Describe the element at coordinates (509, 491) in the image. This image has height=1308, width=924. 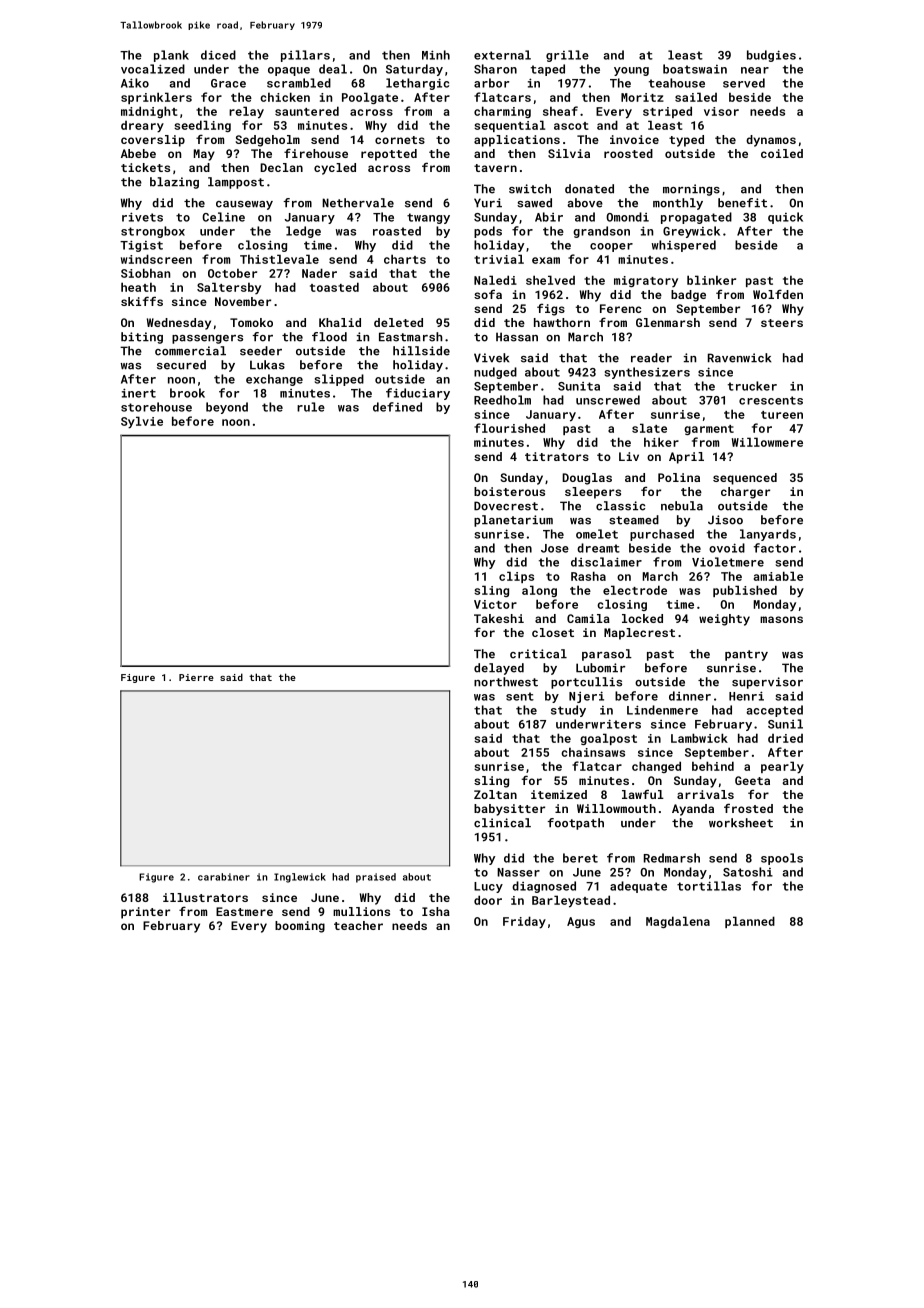
I see `boisterous` at that location.
